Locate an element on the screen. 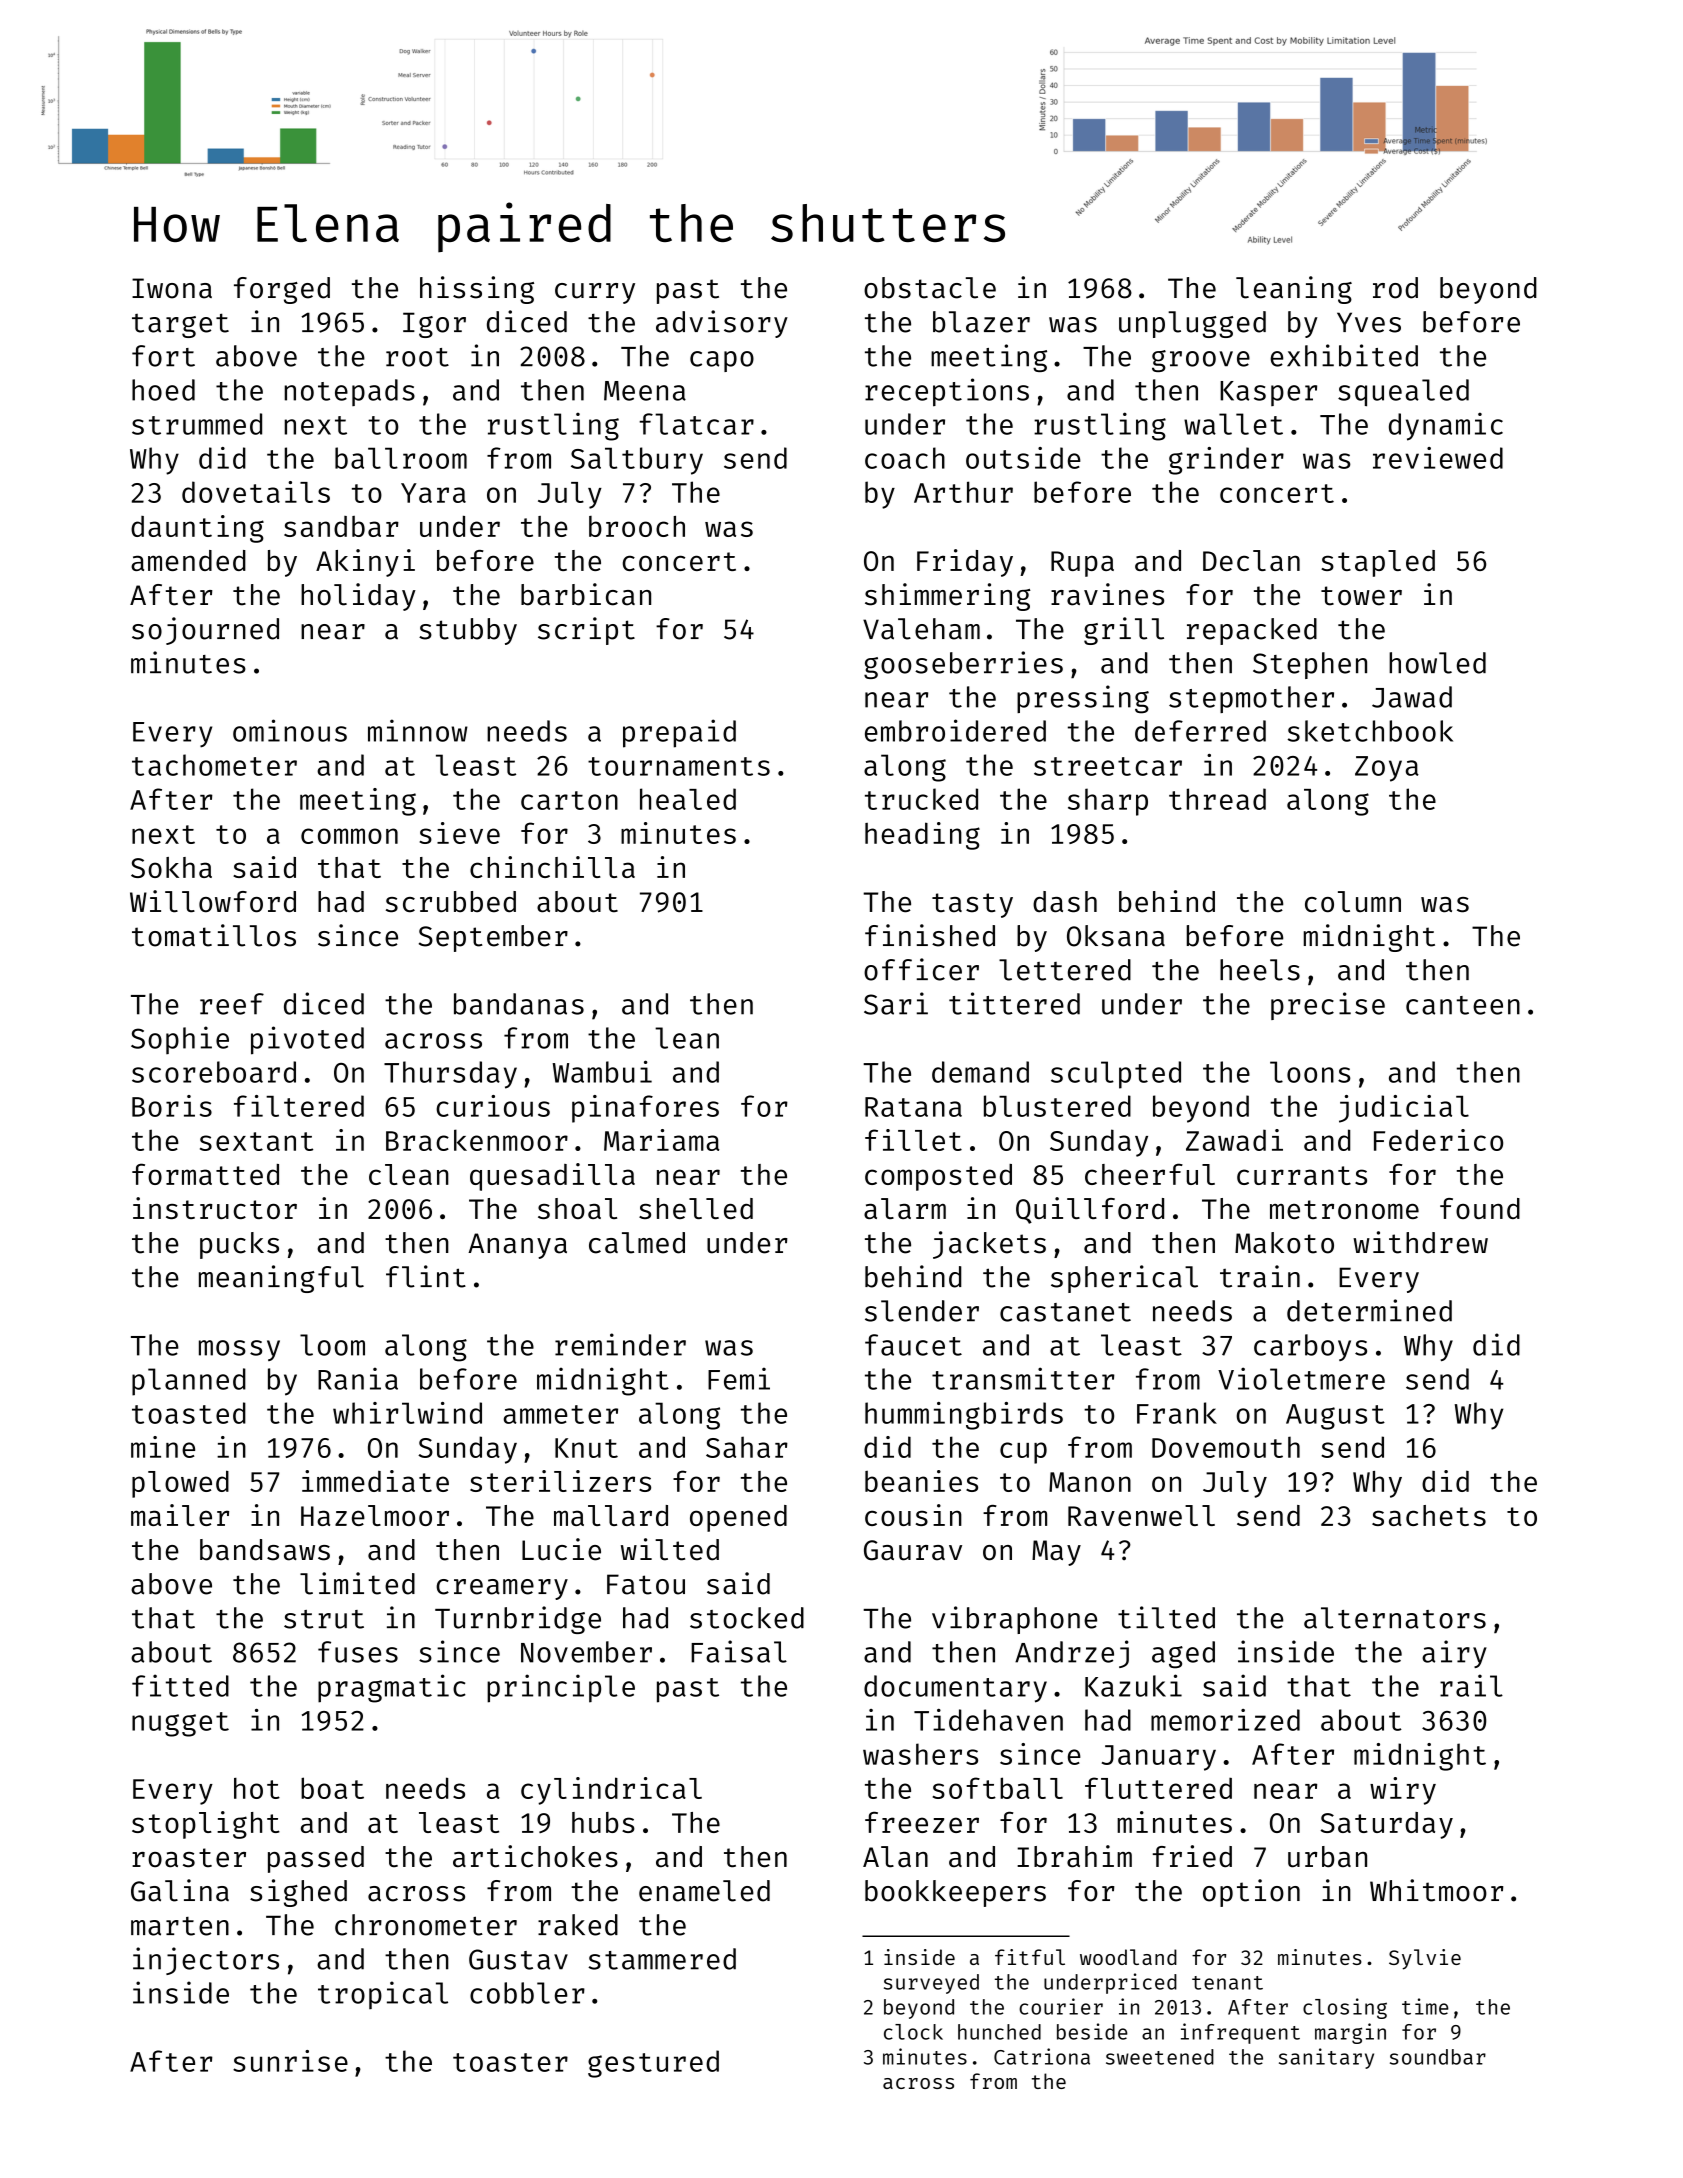 The image size is (1683, 2178). composted is located at coordinates (938, 1177).
